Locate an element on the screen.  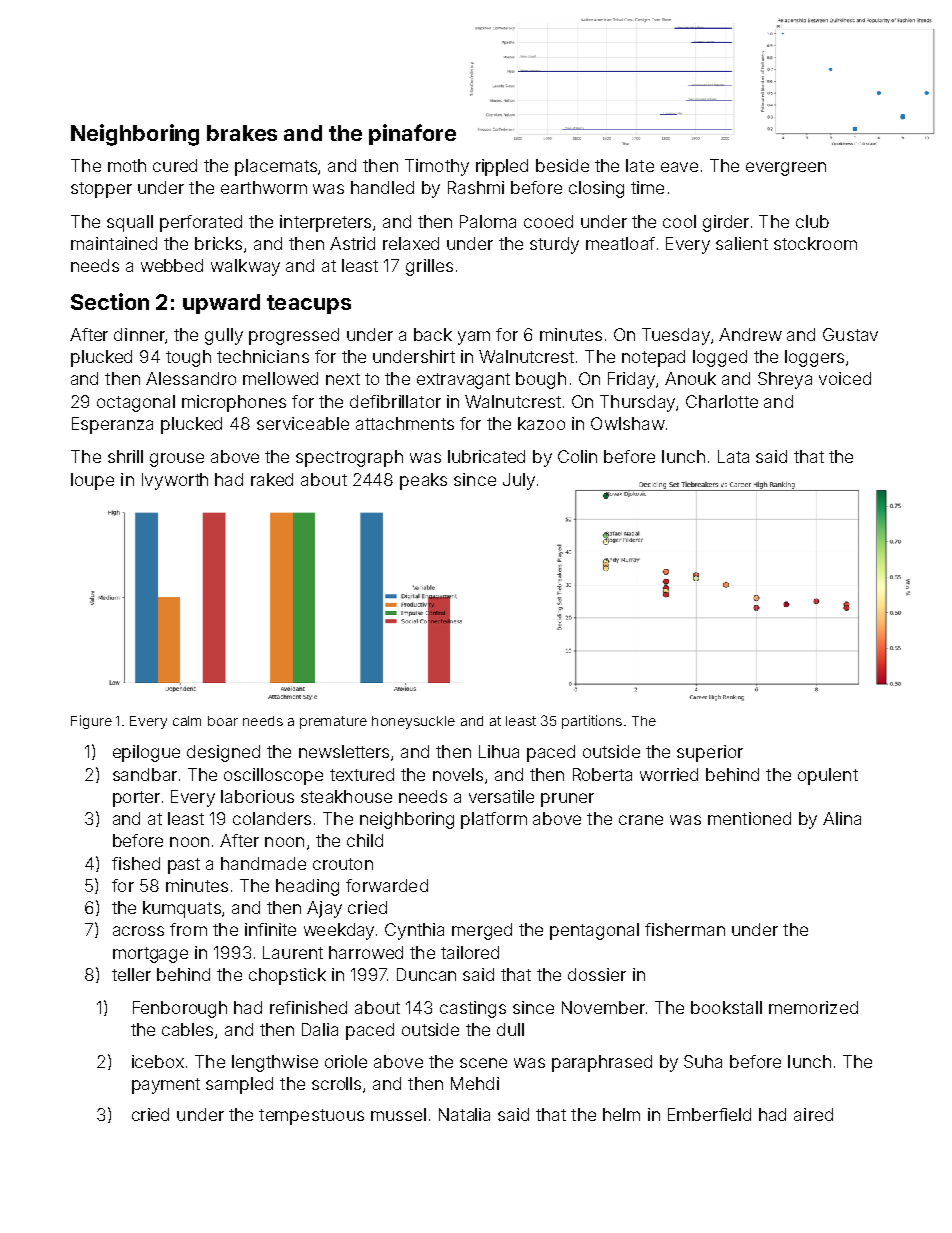
late is located at coordinates (640, 165).
